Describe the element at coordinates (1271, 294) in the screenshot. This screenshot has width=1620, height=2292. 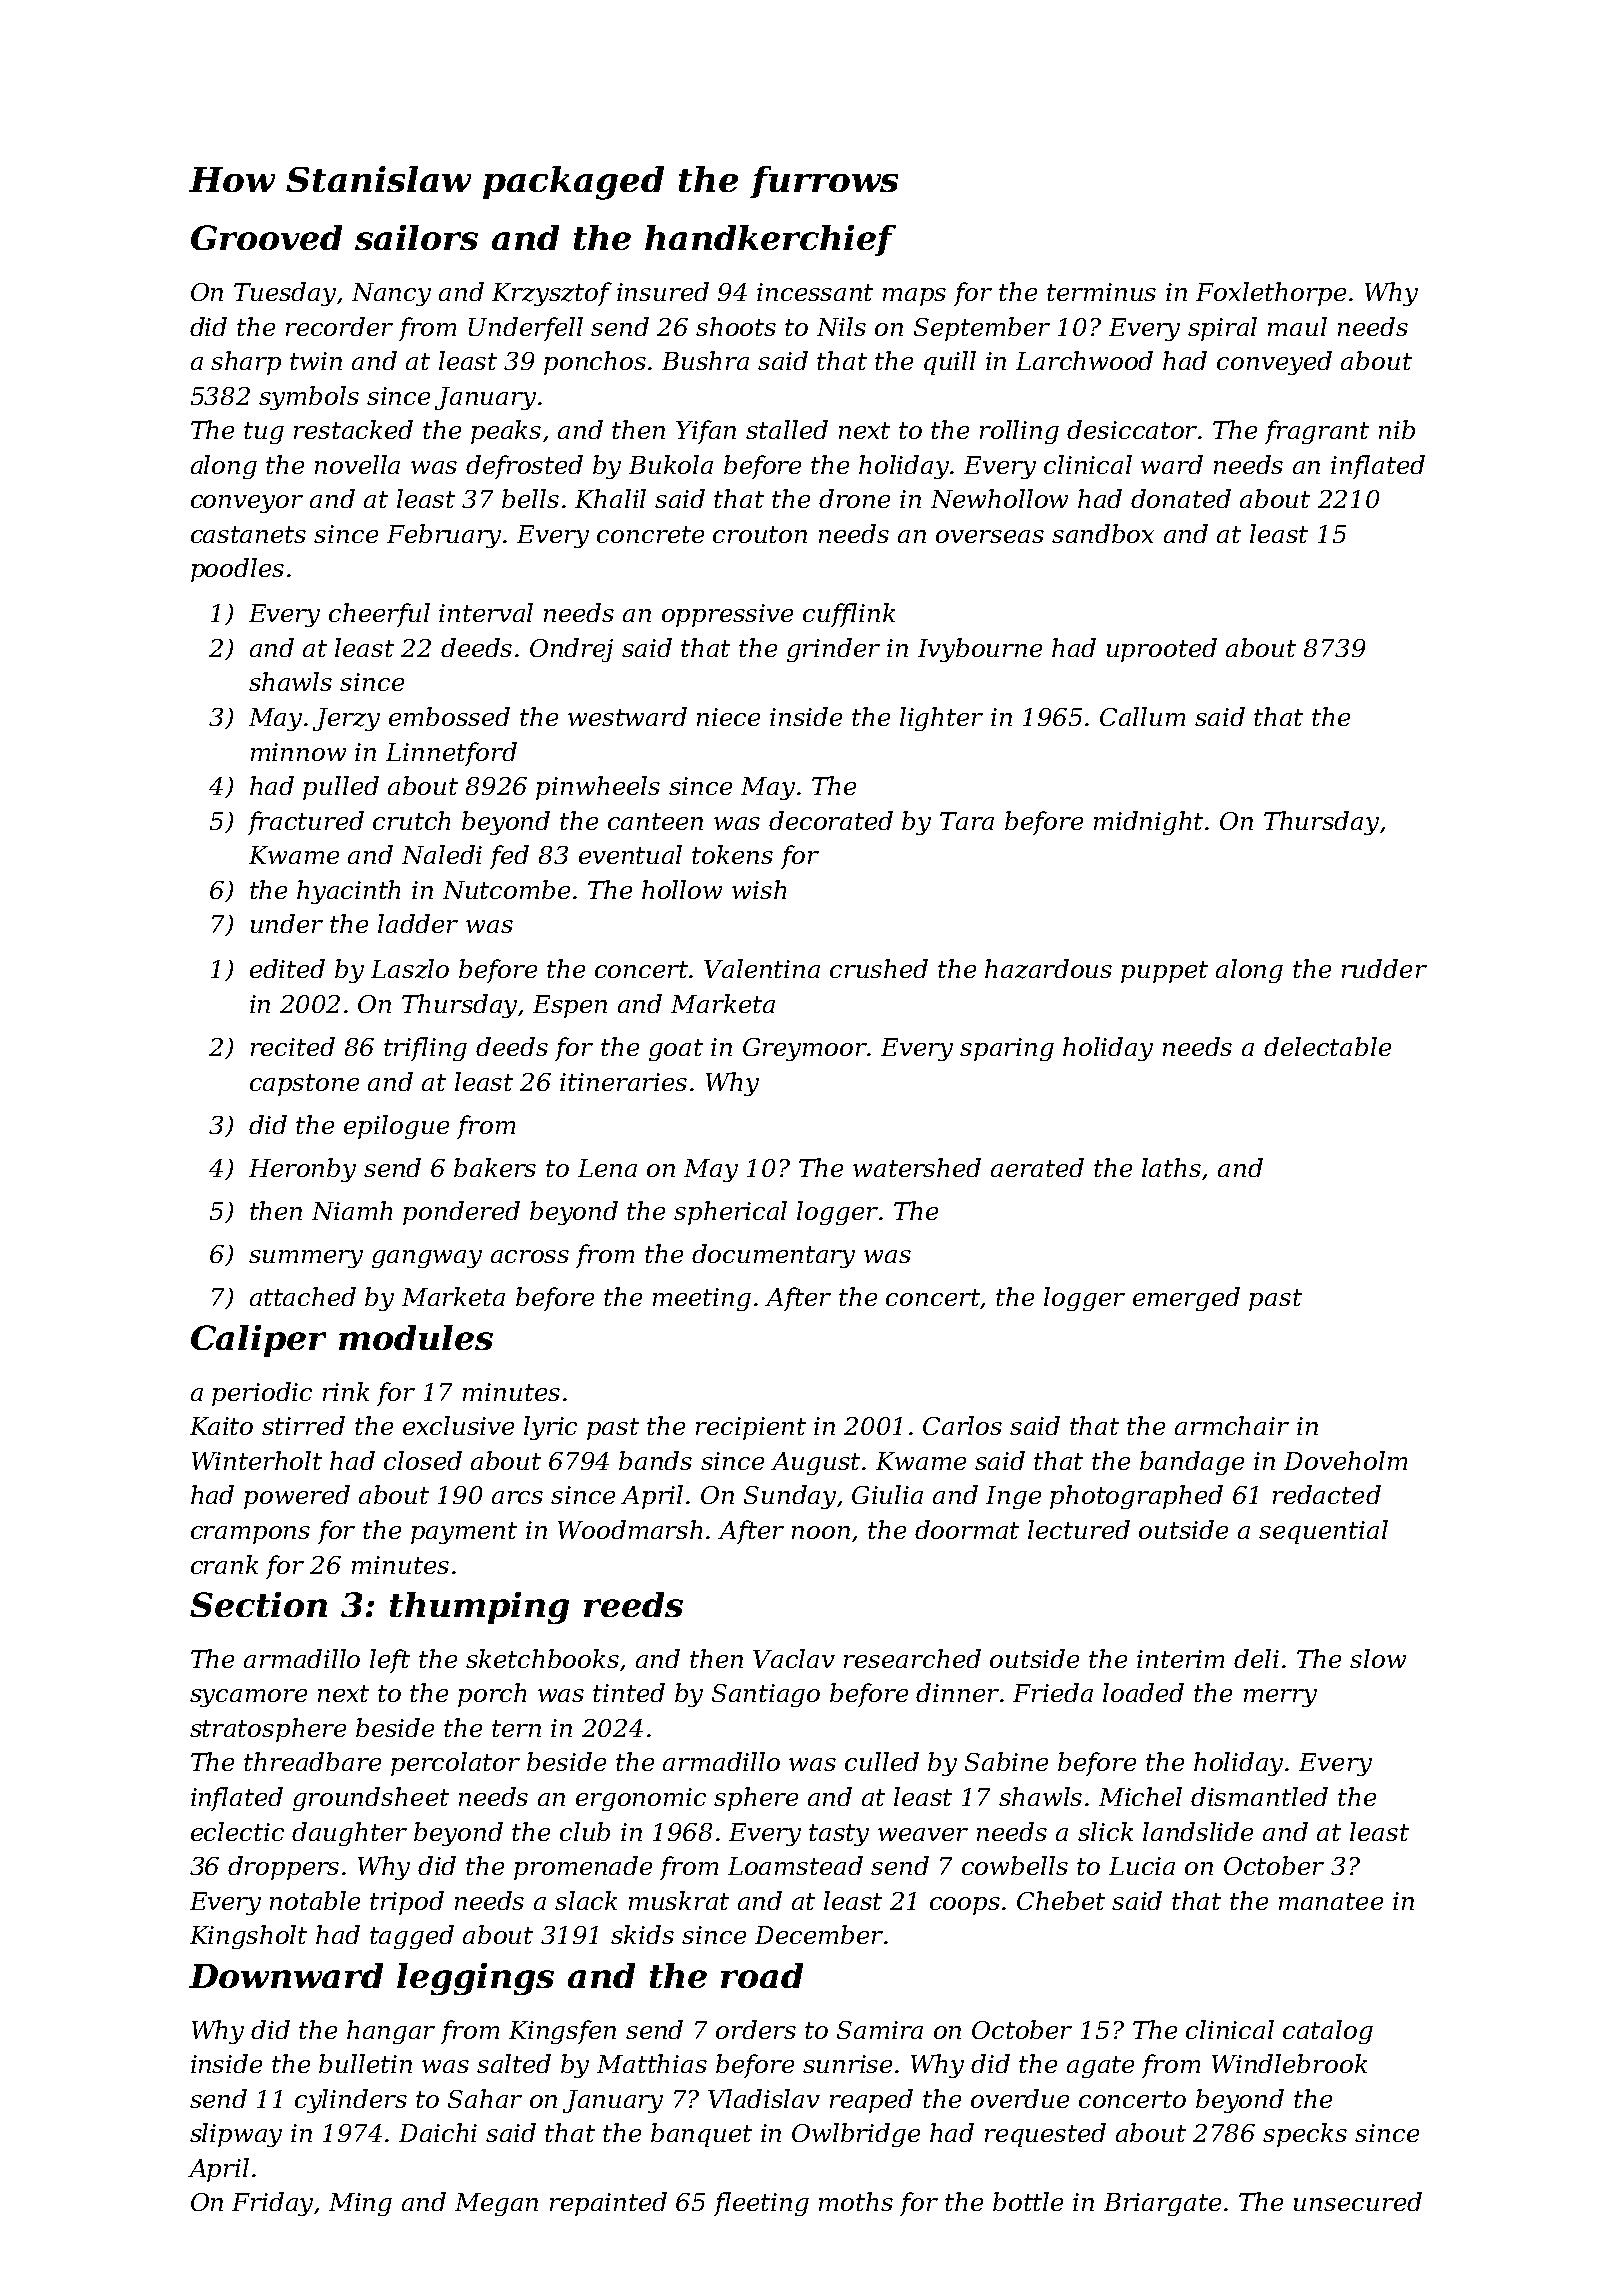
I see `Foxlethorpe` at that location.
